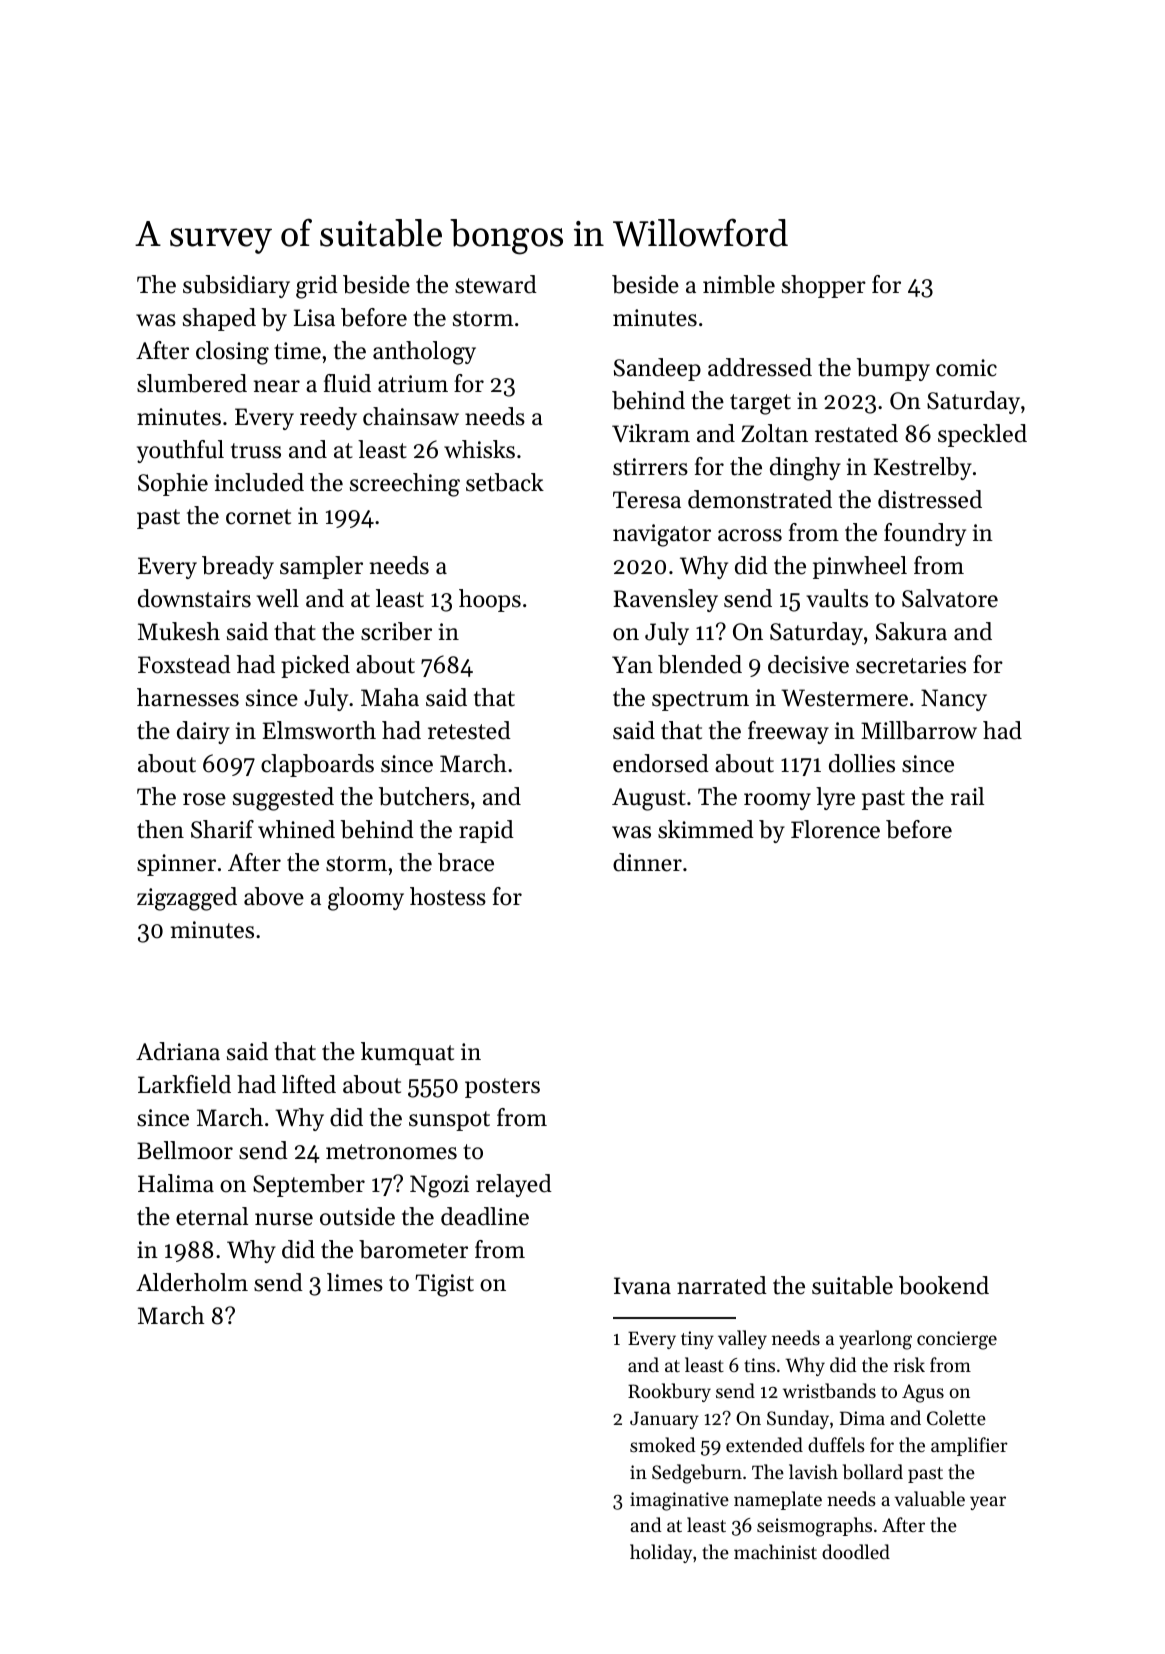 Image resolution: width=1165 pixels, height=1654 pixels. I want to click on bookend, so click(944, 1285).
